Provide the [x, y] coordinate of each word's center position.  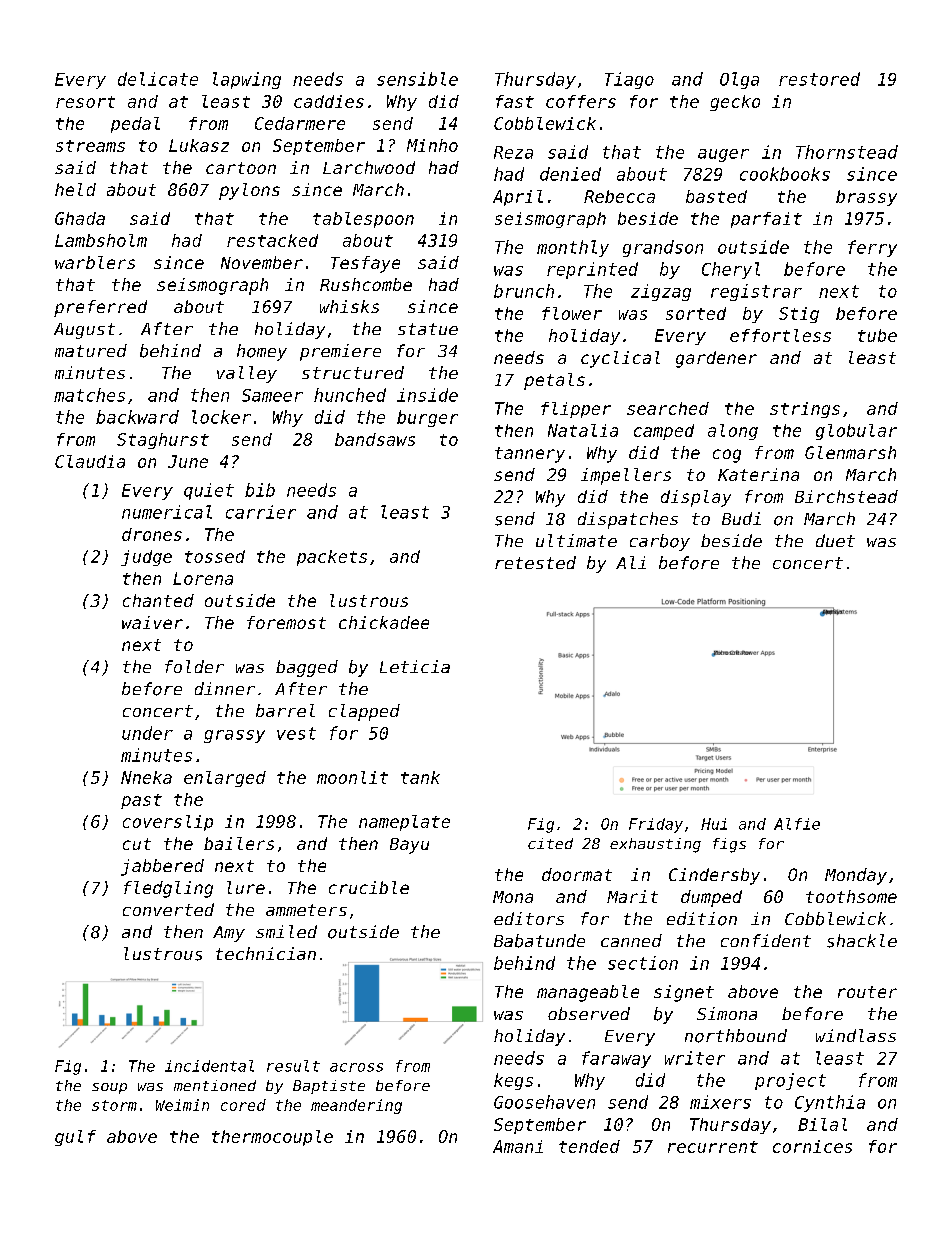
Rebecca [619, 196]
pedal [135, 125]
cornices [812, 1146]
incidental [209, 1066]
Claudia [90, 461]
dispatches [628, 520]
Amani [518, 1146]
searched [668, 408]
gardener [716, 359]
